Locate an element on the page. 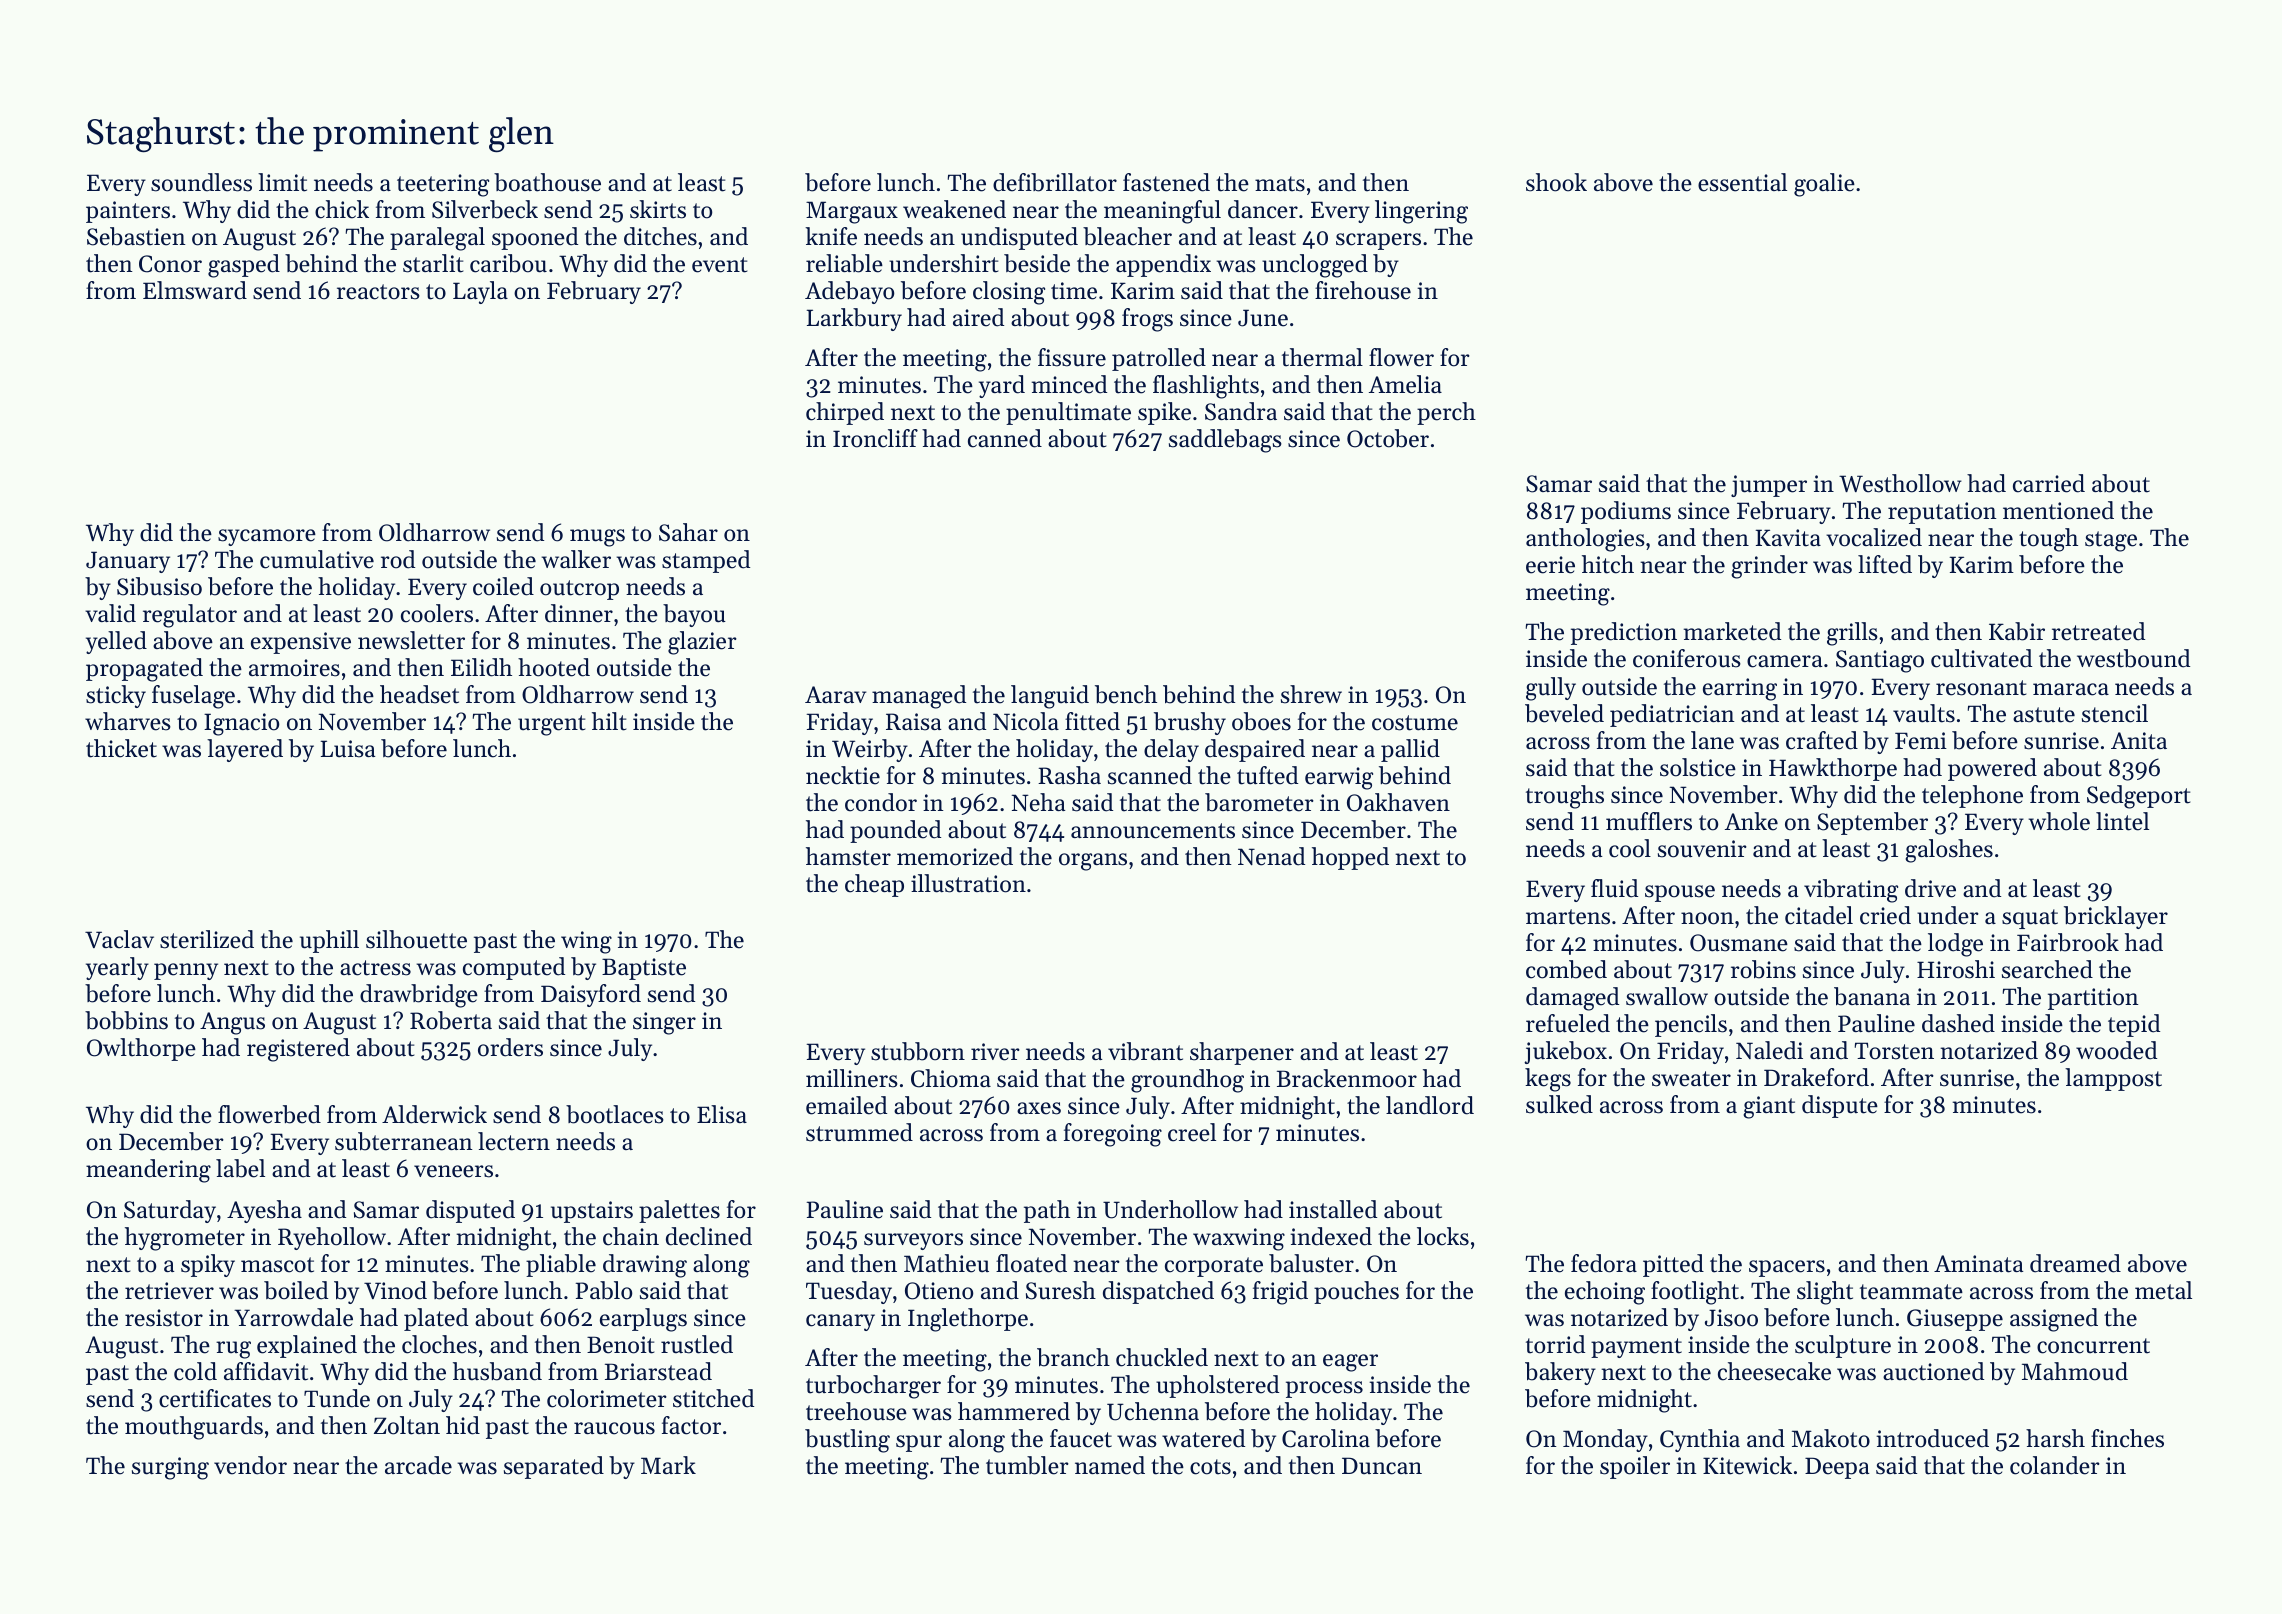 The image size is (2282, 1614). Vaclav is located at coordinates (119, 939).
